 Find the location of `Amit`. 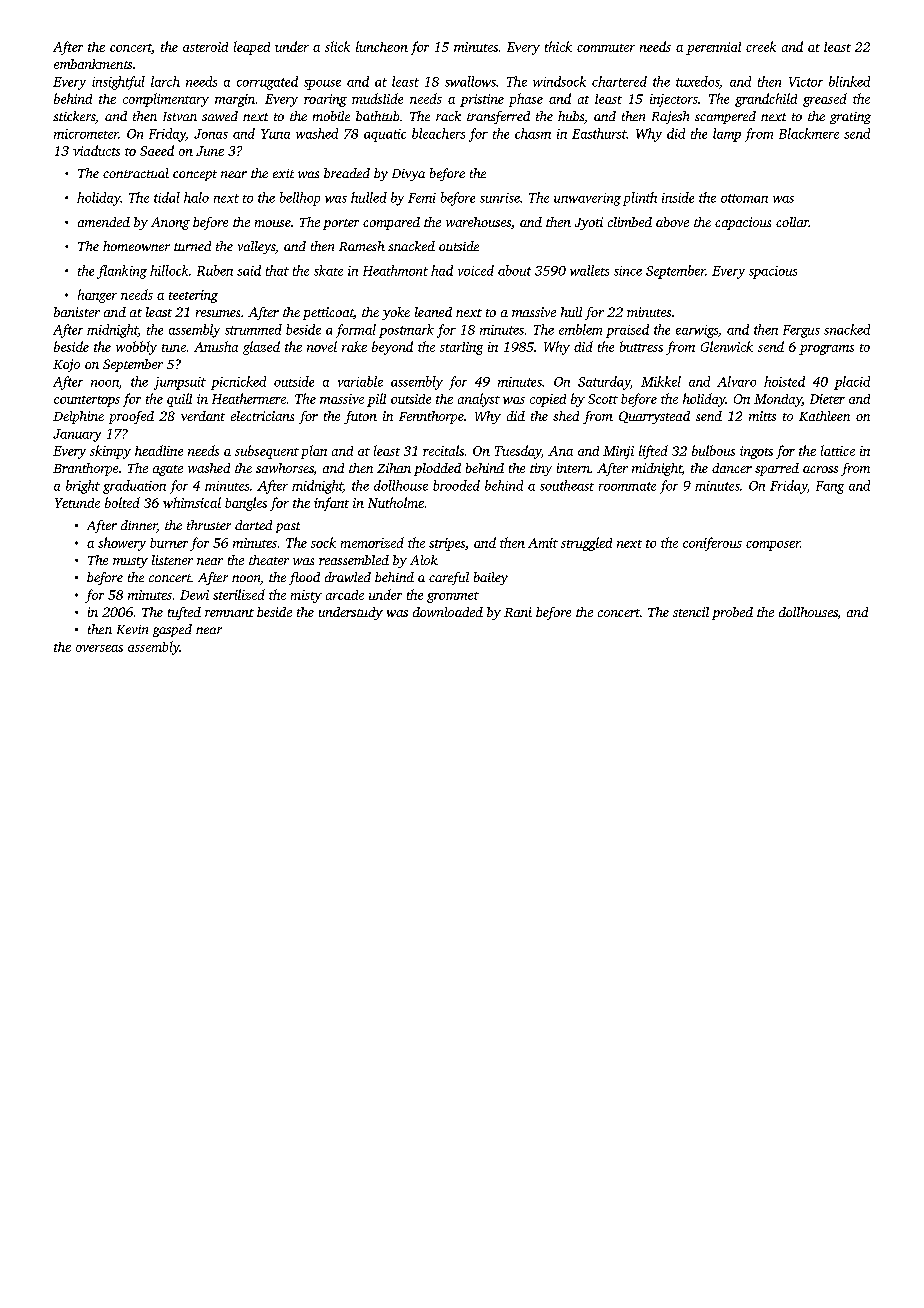

Amit is located at coordinates (543, 543).
